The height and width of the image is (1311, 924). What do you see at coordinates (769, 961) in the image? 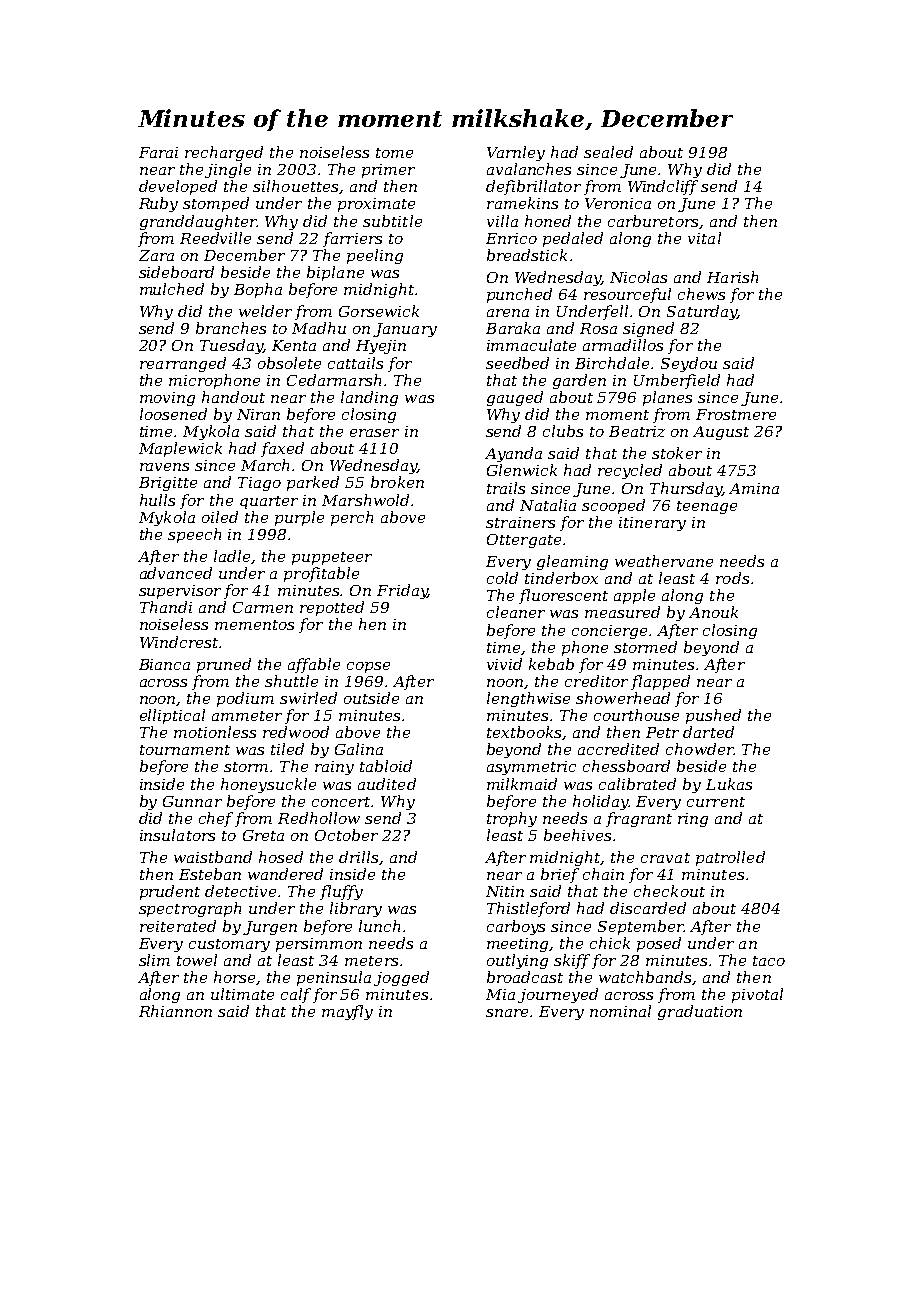
I see `taco` at bounding box center [769, 961].
